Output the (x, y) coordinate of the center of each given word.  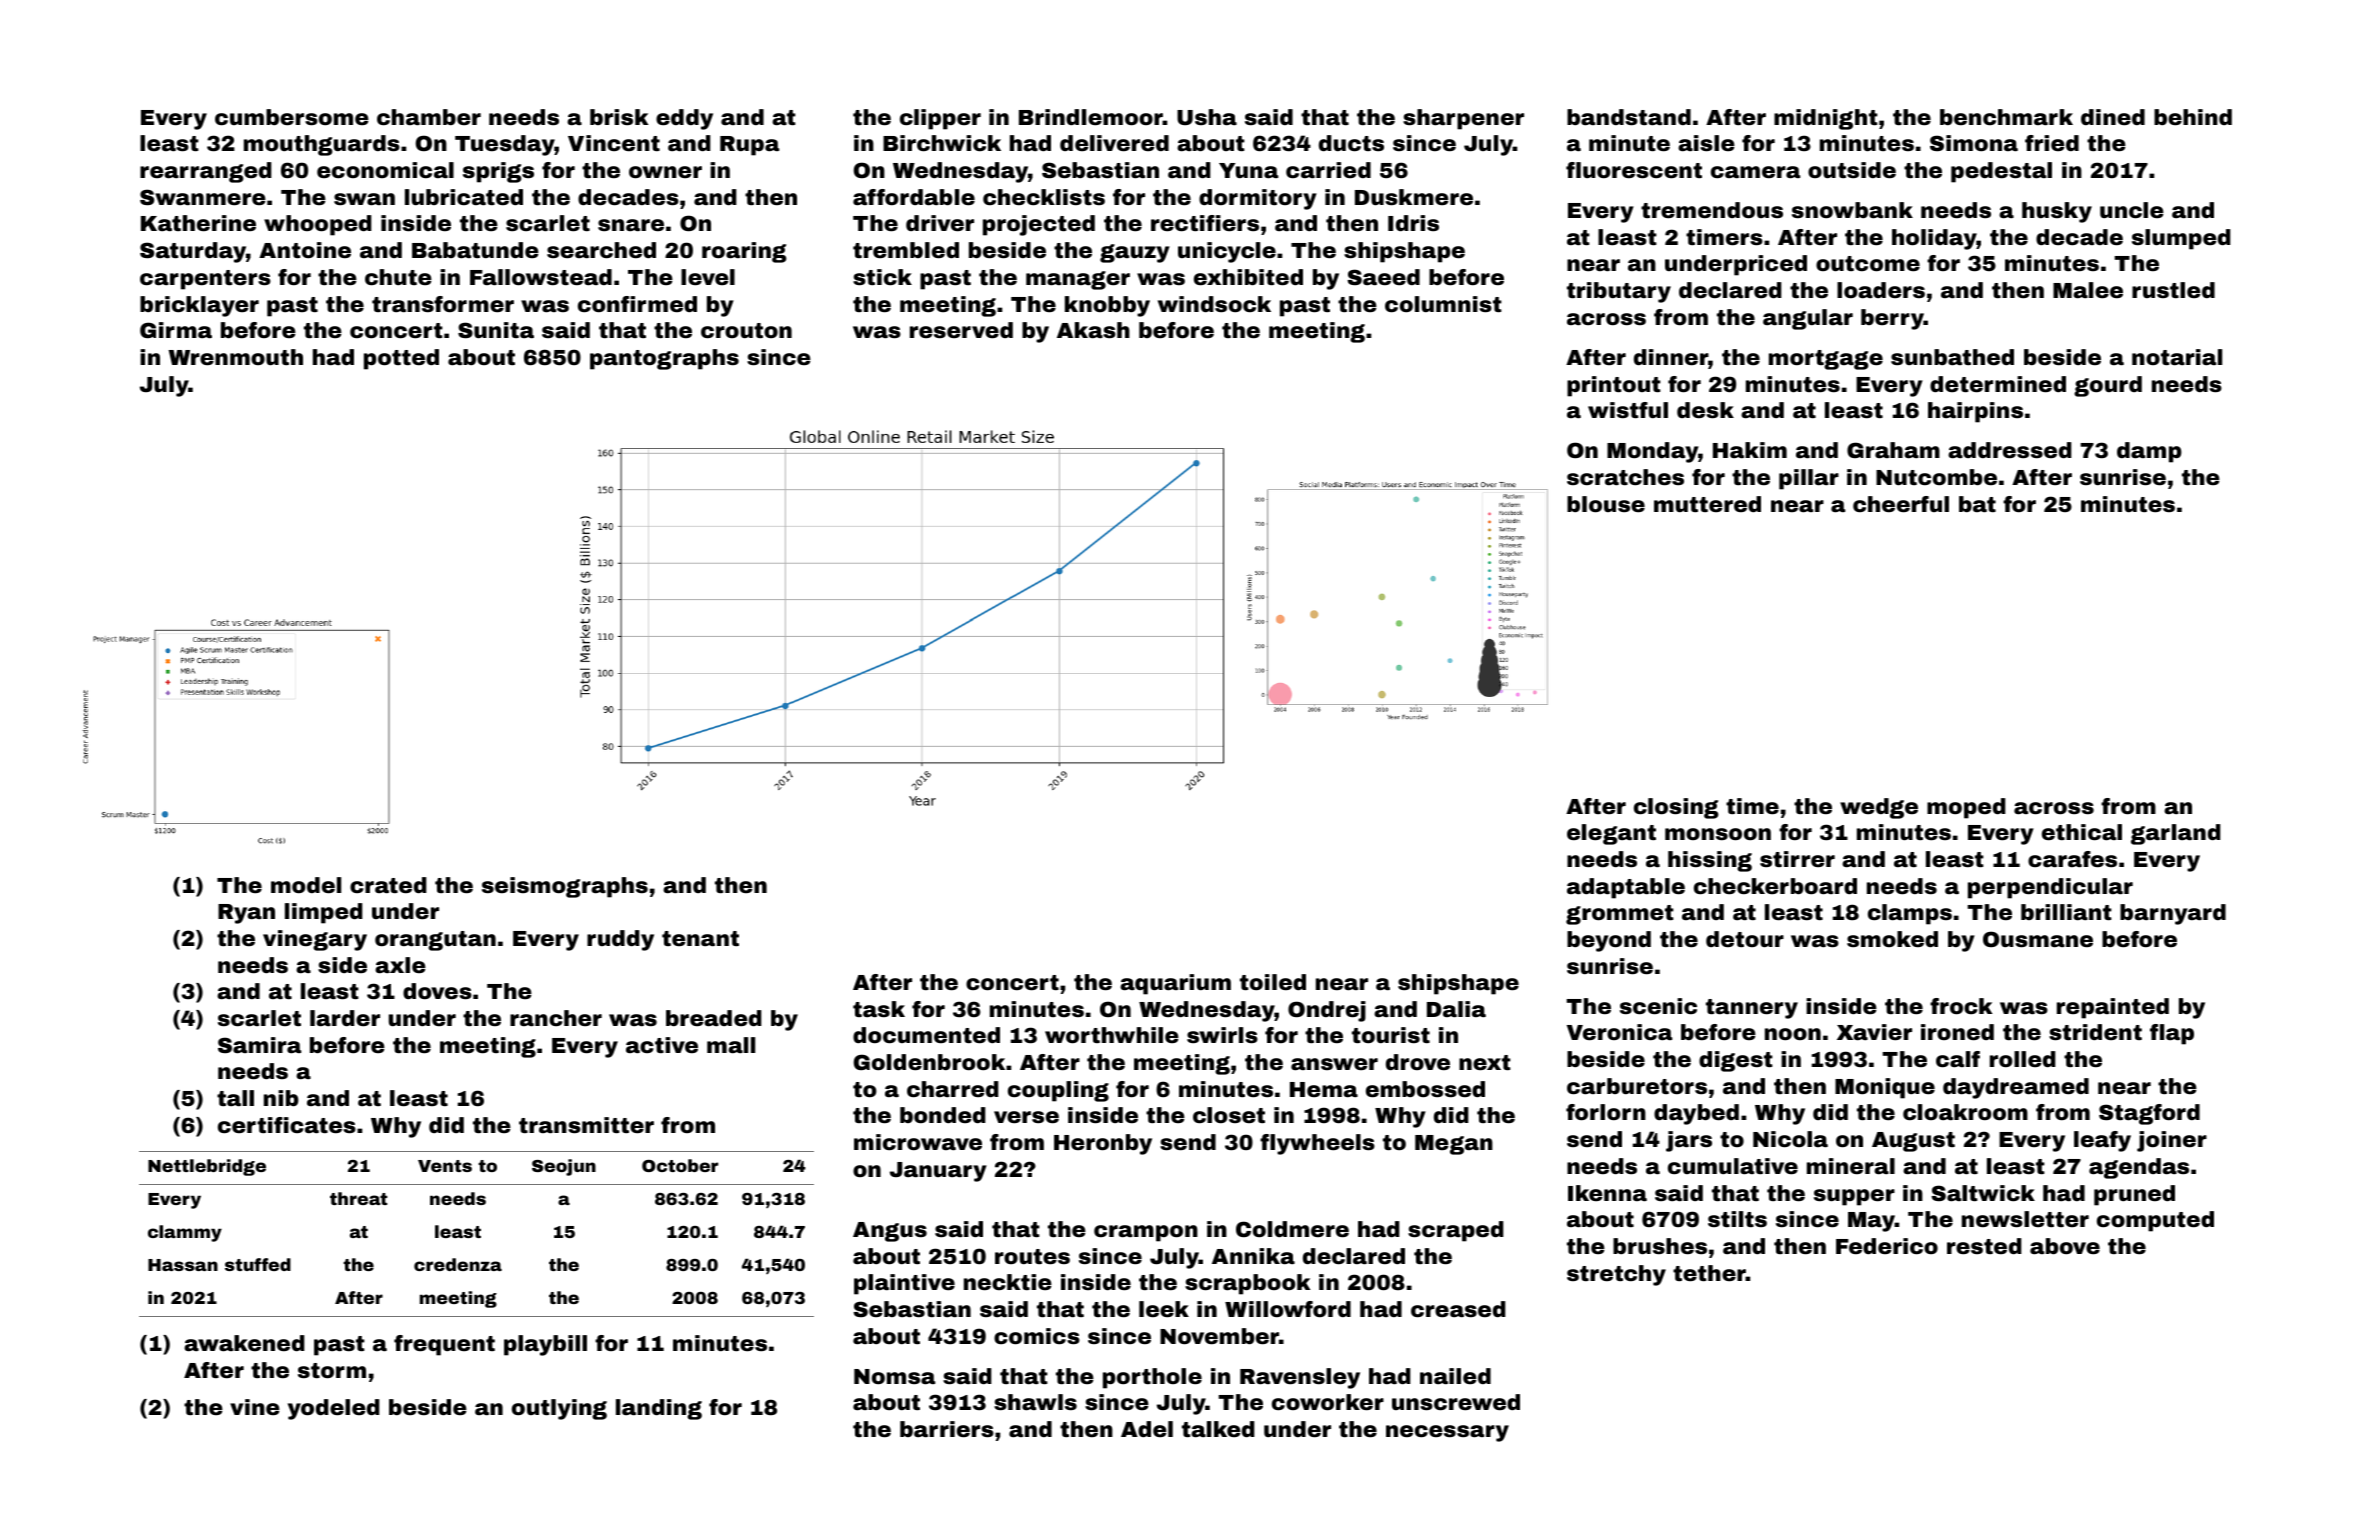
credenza (458, 1264)
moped (1966, 808)
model (306, 885)
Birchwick (942, 143)
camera (1755, 172)
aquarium (1175, 984)
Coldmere (1292, 1229)
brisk (619, 117)
